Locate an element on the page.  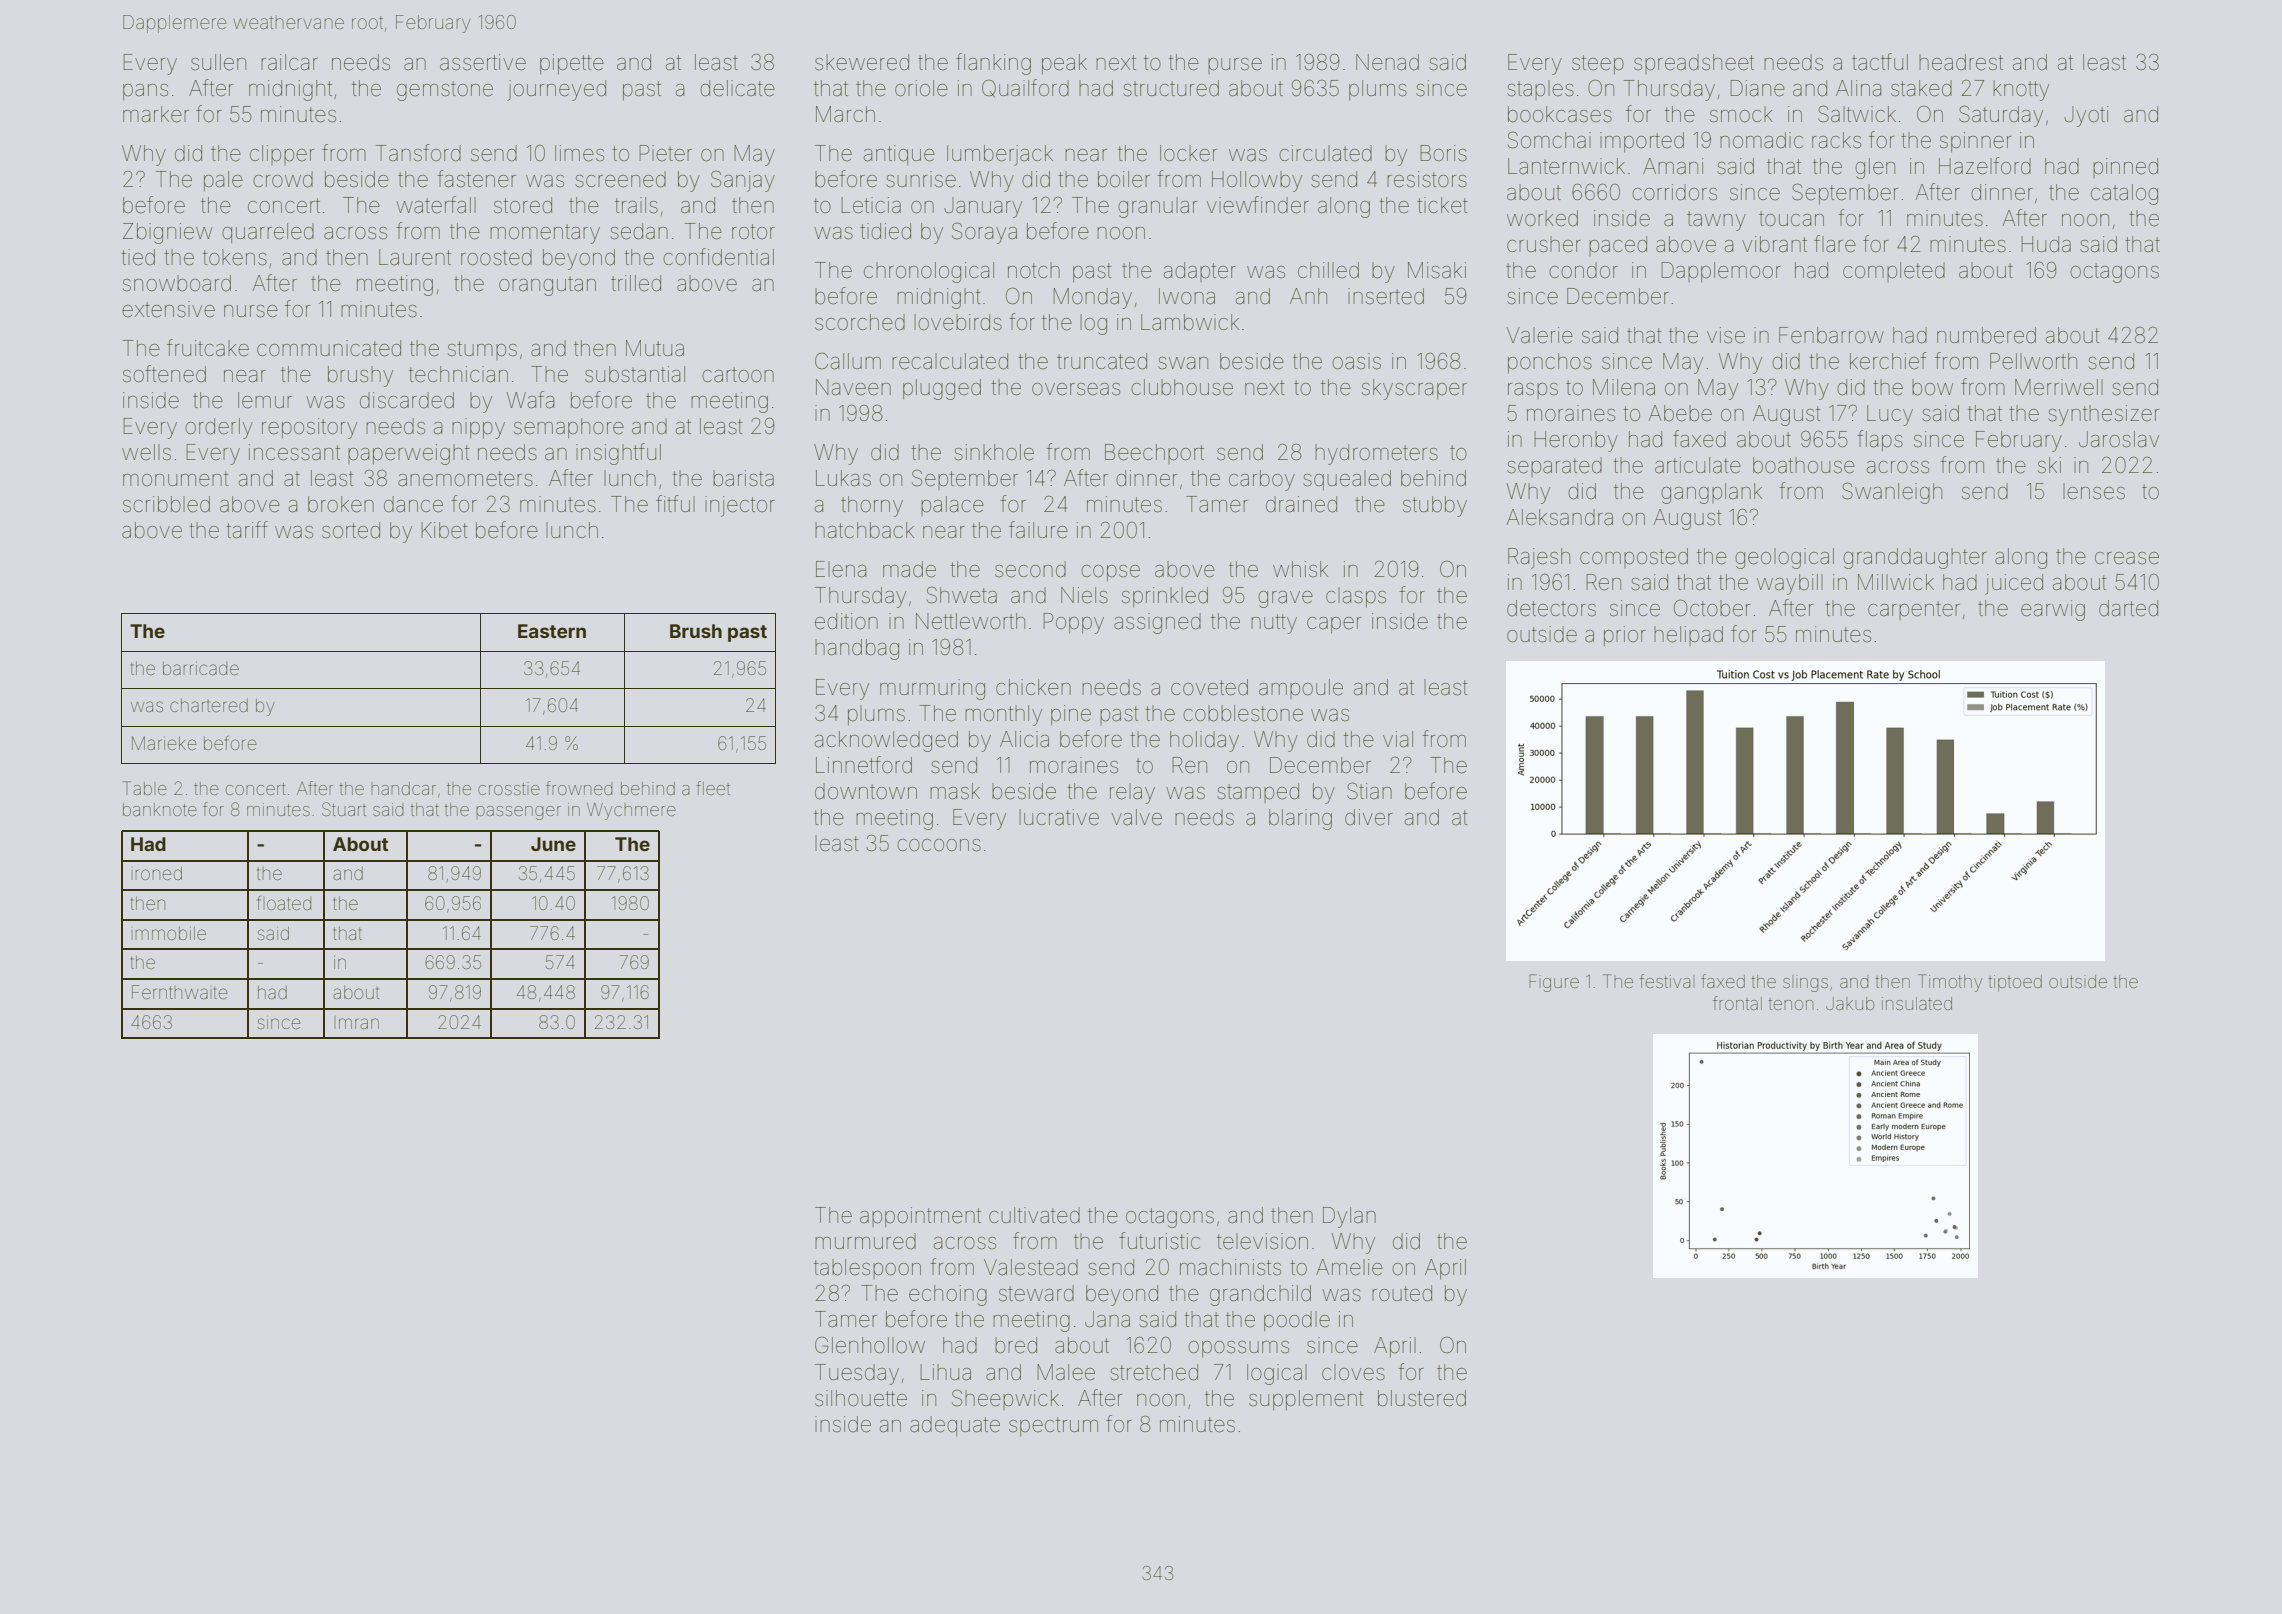
Jaroslav is located at coordinates (2119, 439).
